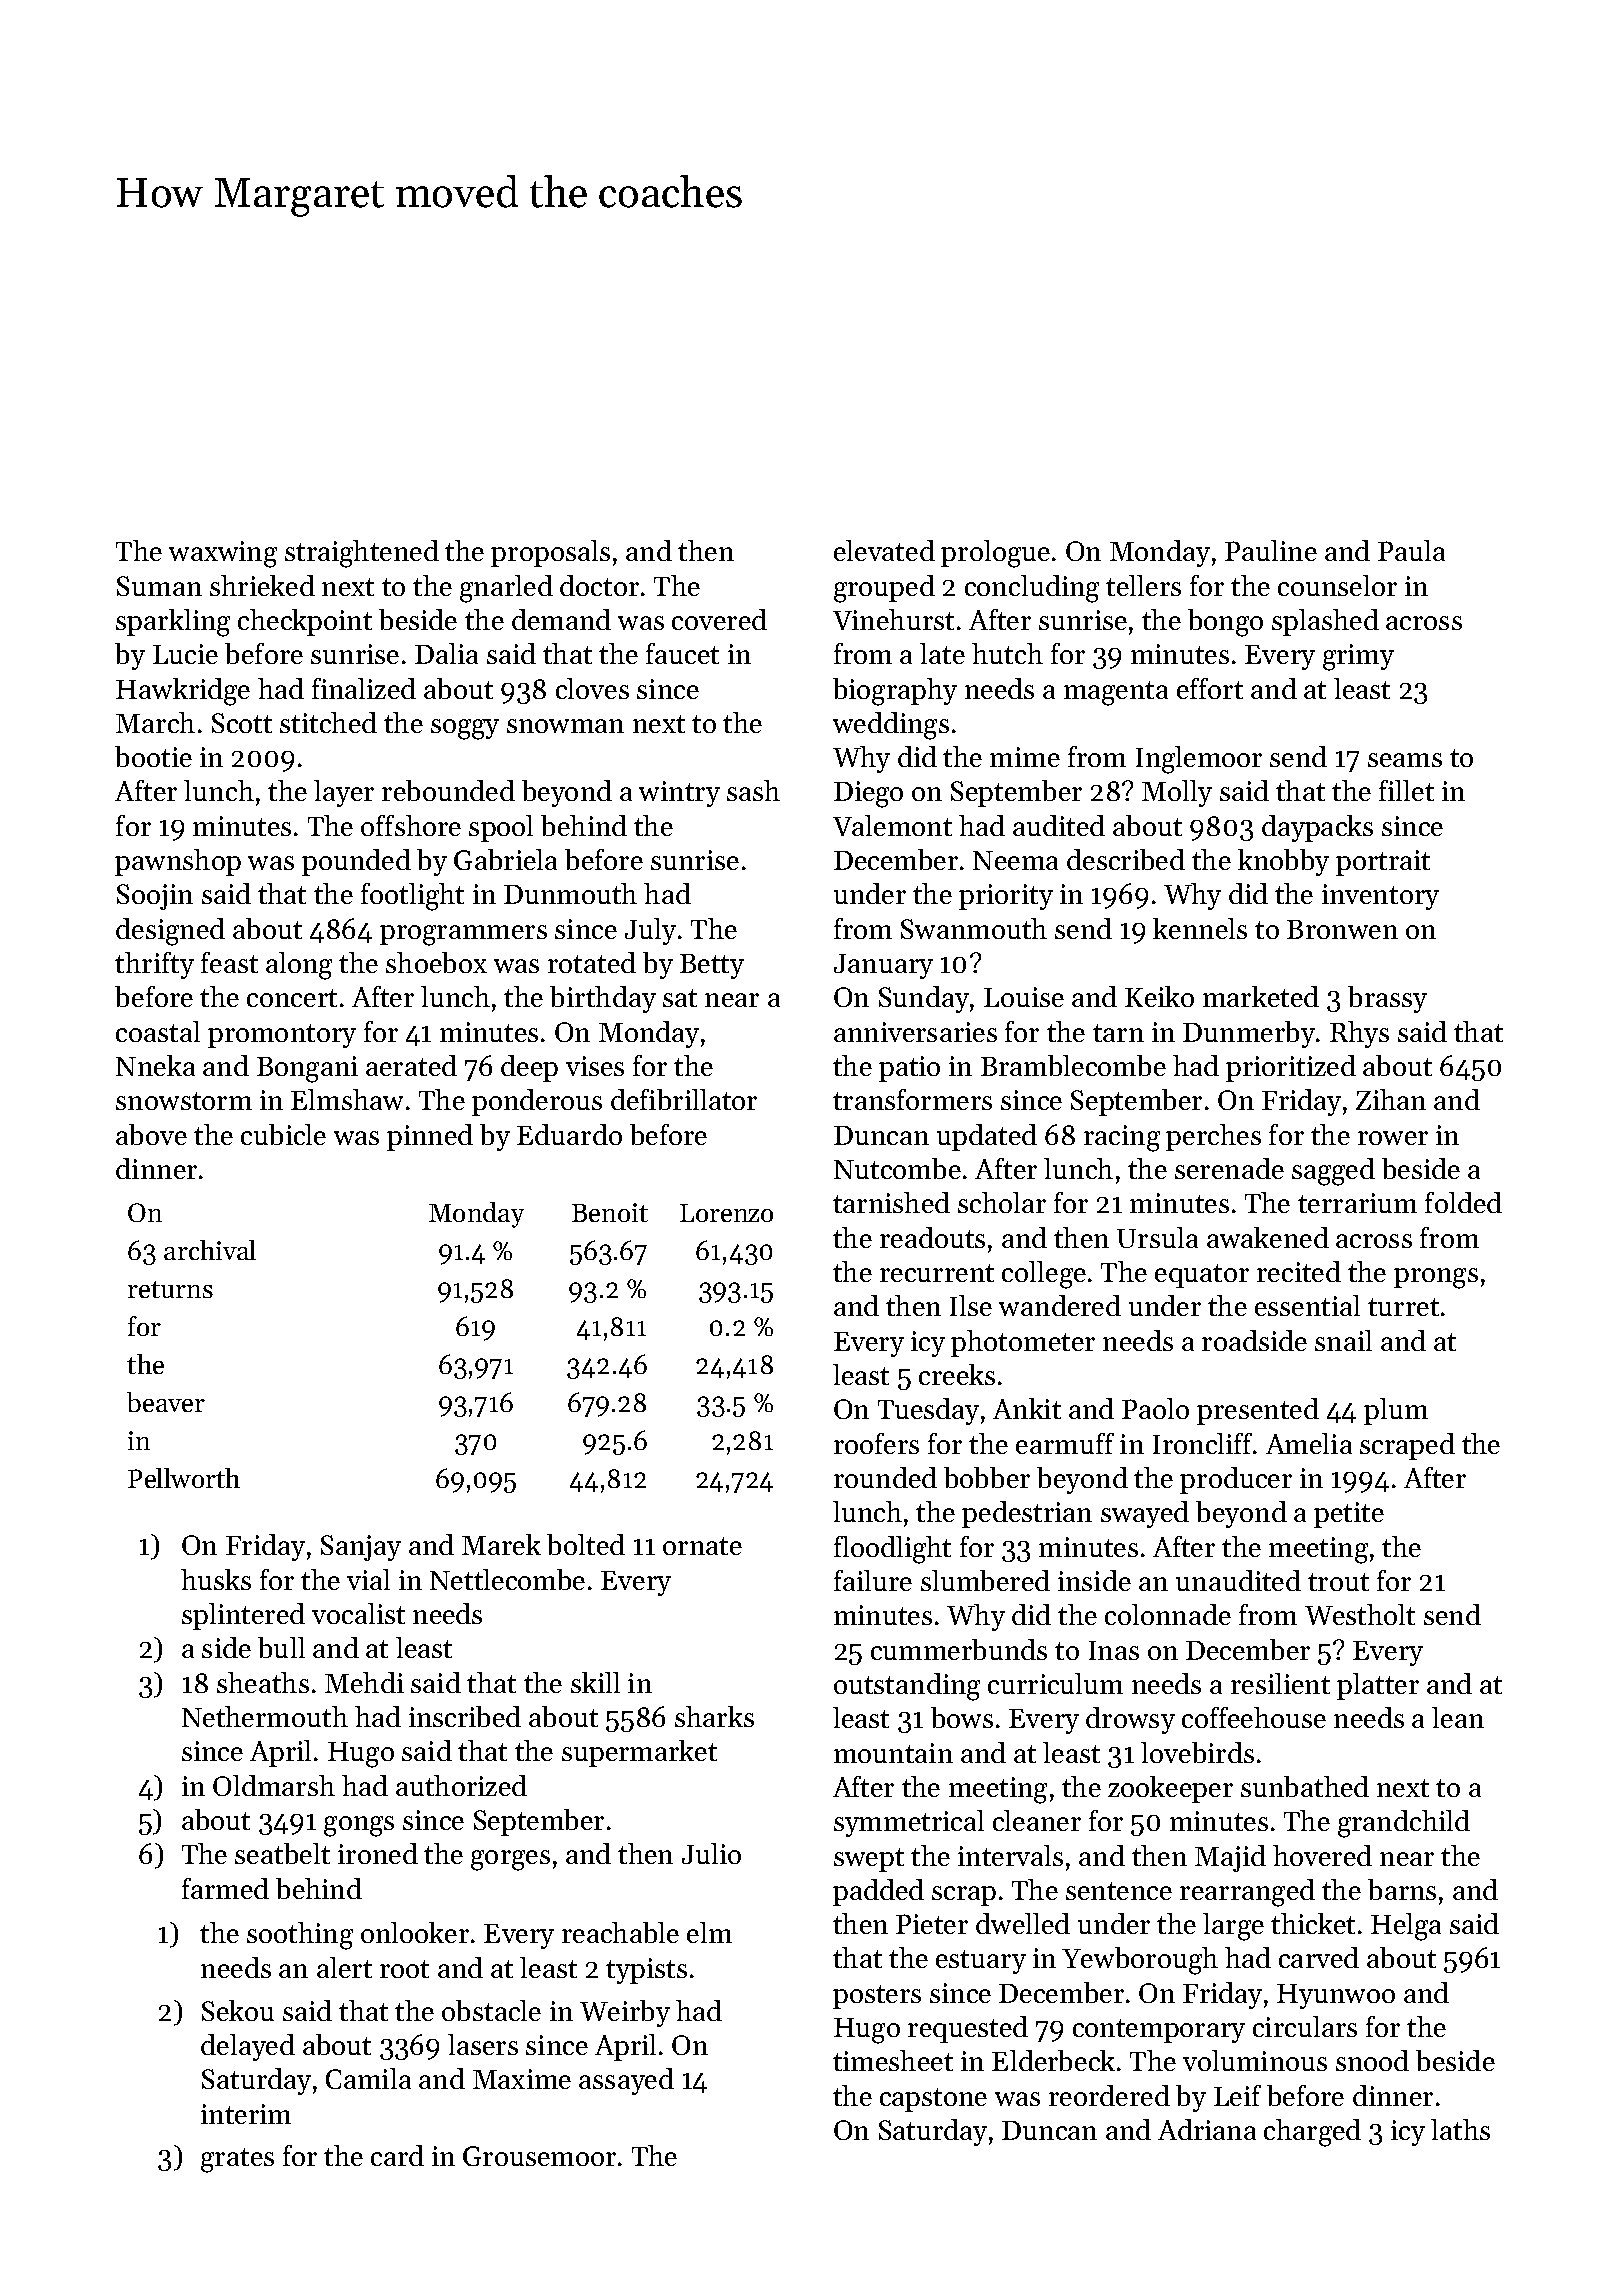  What do you see at coordinates (397, 2155) in the page?
I see `card` at bounding box center [397, 2155].
